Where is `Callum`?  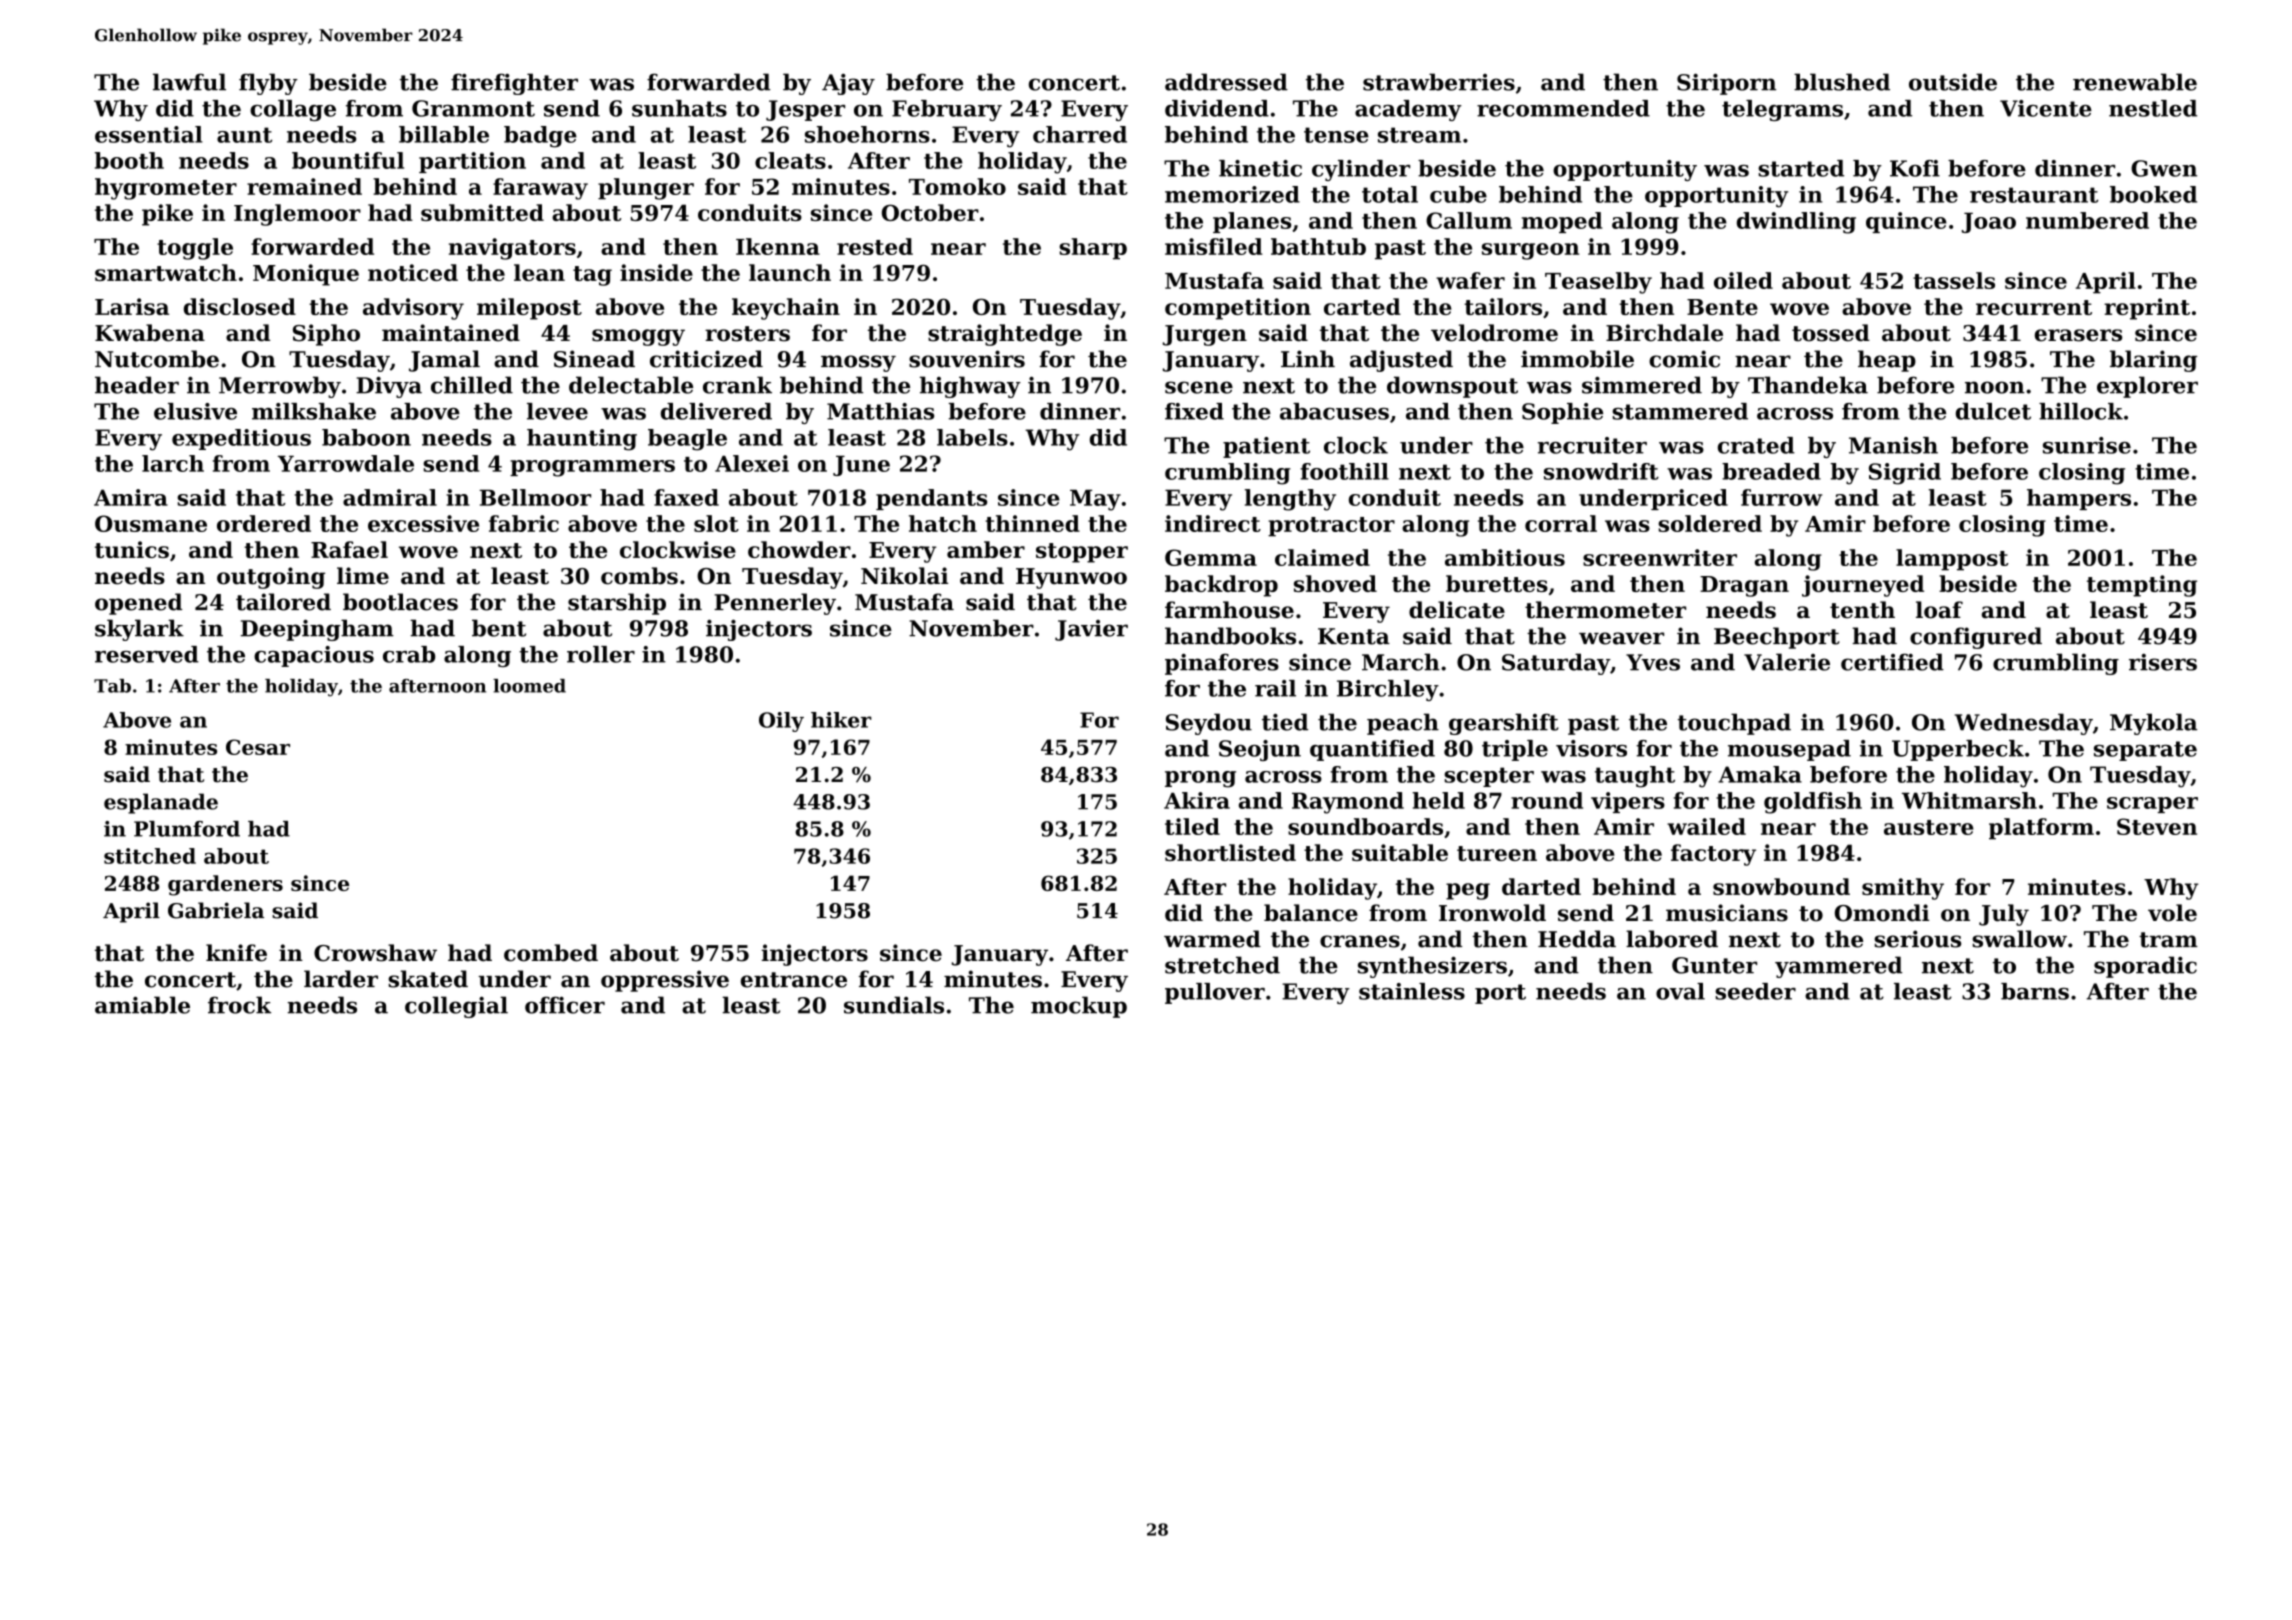 Callum is located at coordinates (1469, 220).
